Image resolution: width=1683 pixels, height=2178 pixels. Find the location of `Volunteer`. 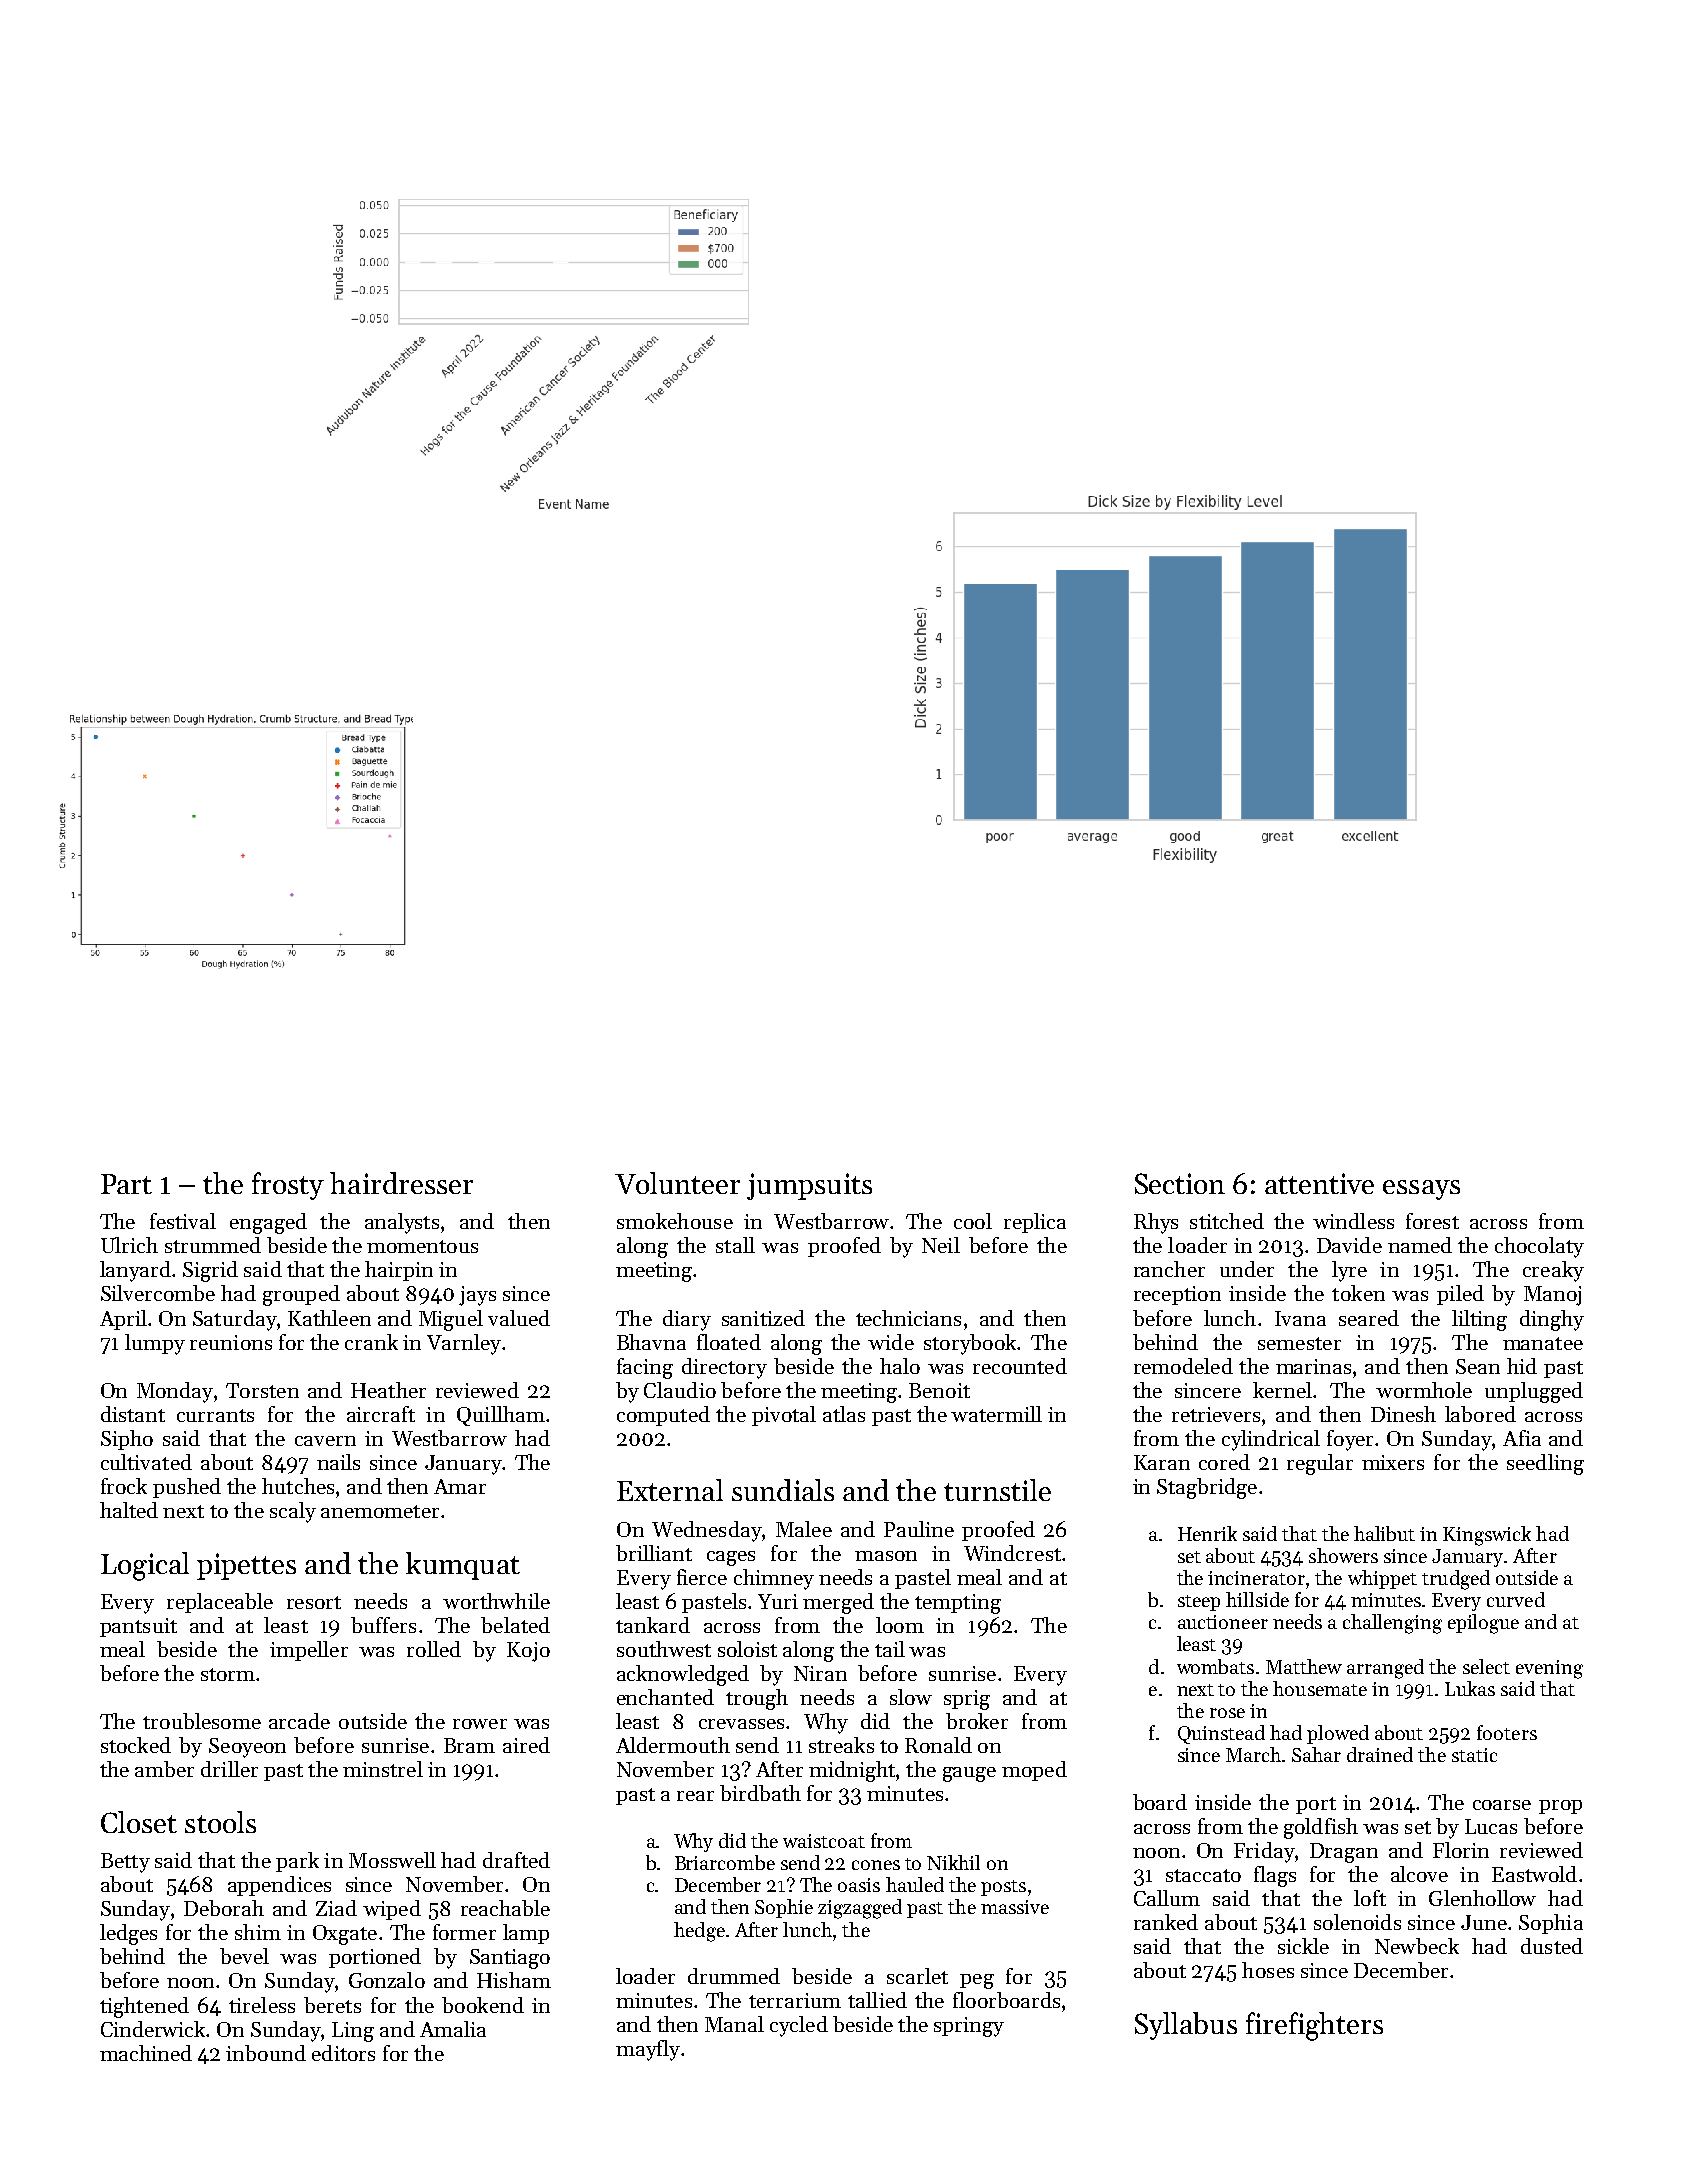

Volunteer is located at coordinates (677, 1183).
